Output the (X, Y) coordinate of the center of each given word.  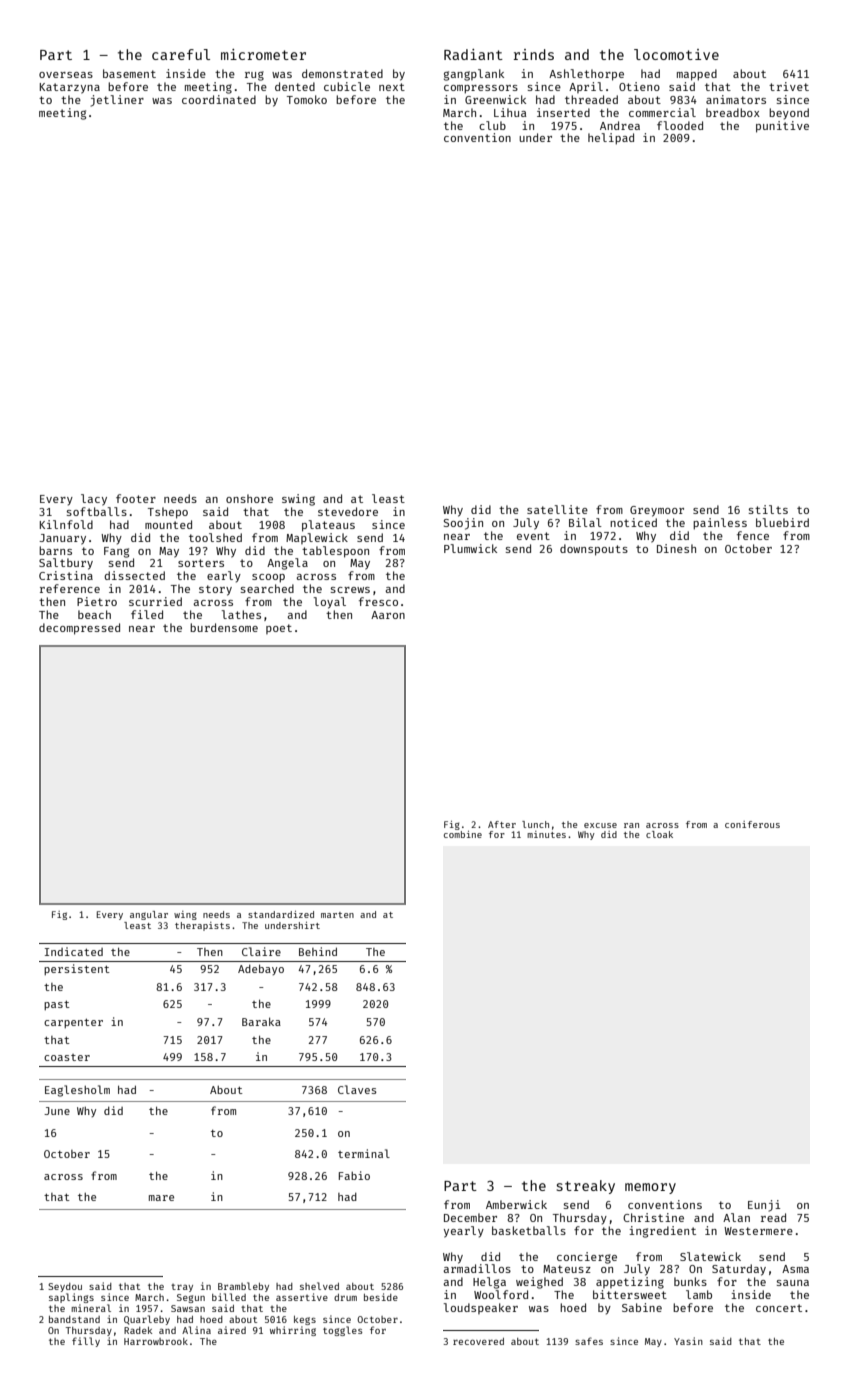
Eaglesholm (77, 1091)
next (392, 87)
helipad (611, 139)
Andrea (620, 125)
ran (631, 825)
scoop (268, 578)
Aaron (388, 615)
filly (86, 1342)
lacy (94, 500)
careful (181, 54)
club (492, 125)
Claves (357, 1089)
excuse (600, 825)
